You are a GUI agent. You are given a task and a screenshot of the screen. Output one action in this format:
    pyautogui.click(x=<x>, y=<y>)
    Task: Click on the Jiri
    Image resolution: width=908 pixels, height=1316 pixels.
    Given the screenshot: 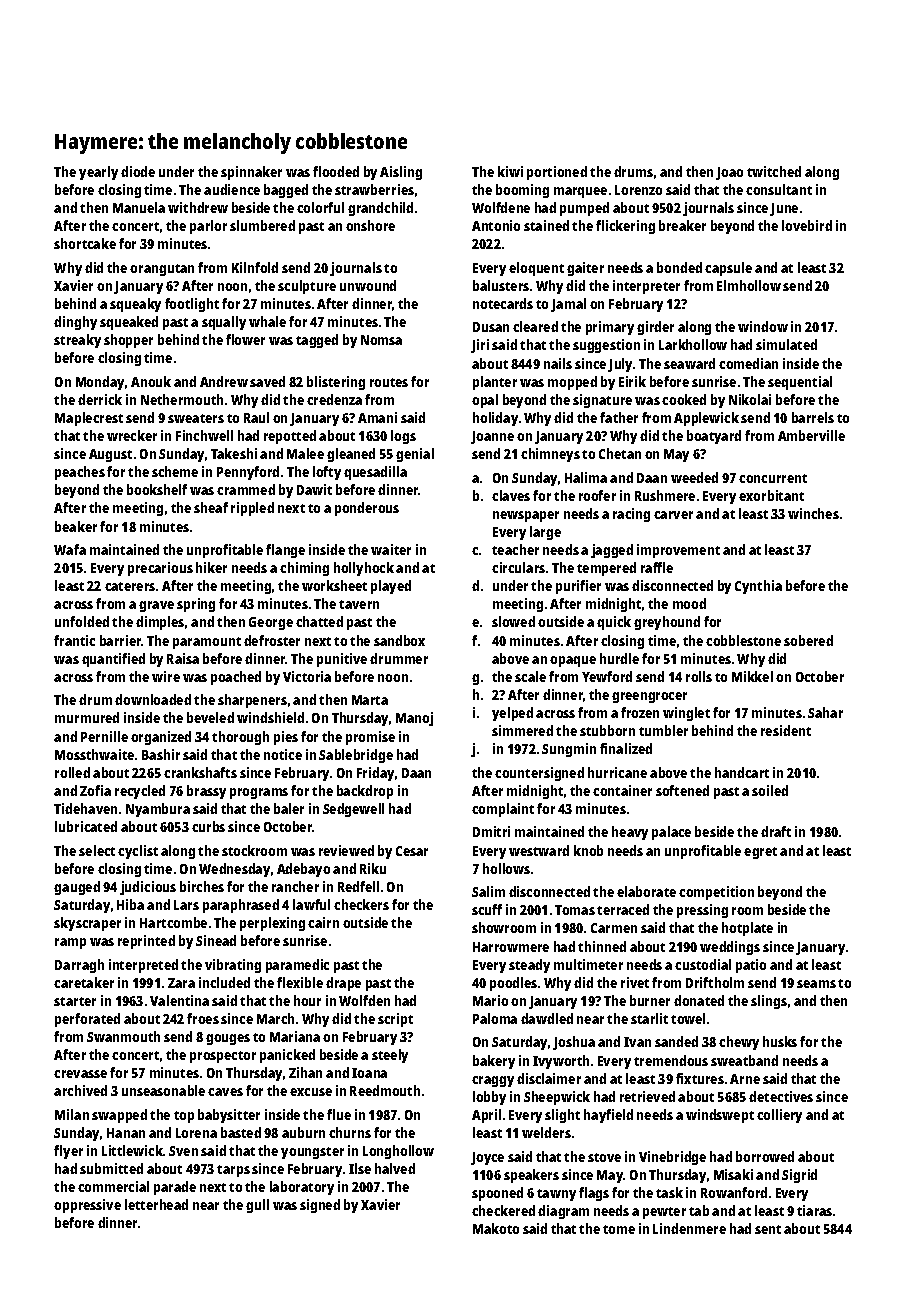 What is the action you would take?
    pyautogui.click(x=480, y=346)
